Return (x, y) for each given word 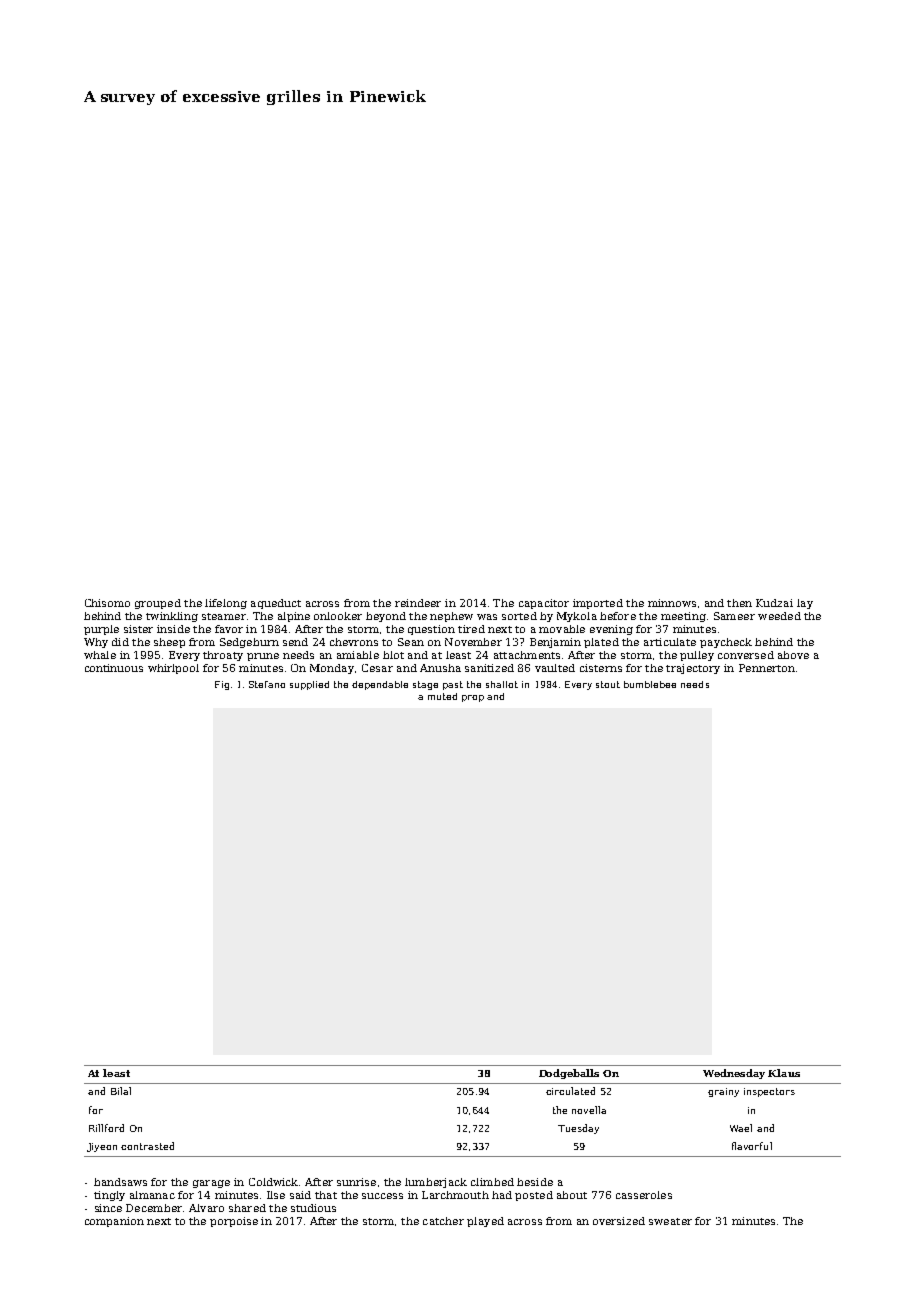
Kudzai (774, 603)
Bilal (121, 1091)
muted (442, 696)
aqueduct (276, 604)
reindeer (418, 603)
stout (608, 684)
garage (211, 1184)
